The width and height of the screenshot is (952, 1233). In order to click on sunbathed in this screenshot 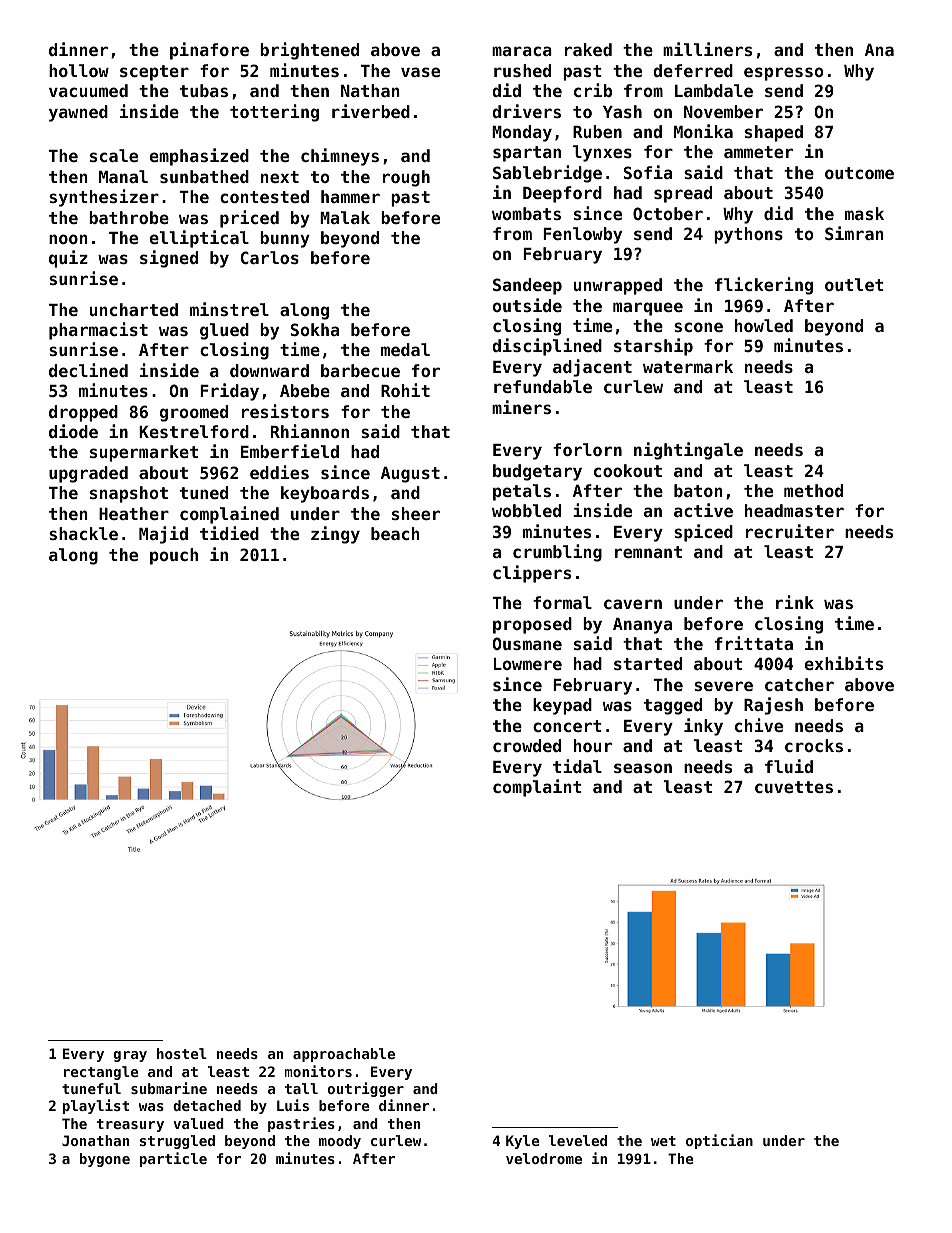, I will do `click(204, 176)`.
